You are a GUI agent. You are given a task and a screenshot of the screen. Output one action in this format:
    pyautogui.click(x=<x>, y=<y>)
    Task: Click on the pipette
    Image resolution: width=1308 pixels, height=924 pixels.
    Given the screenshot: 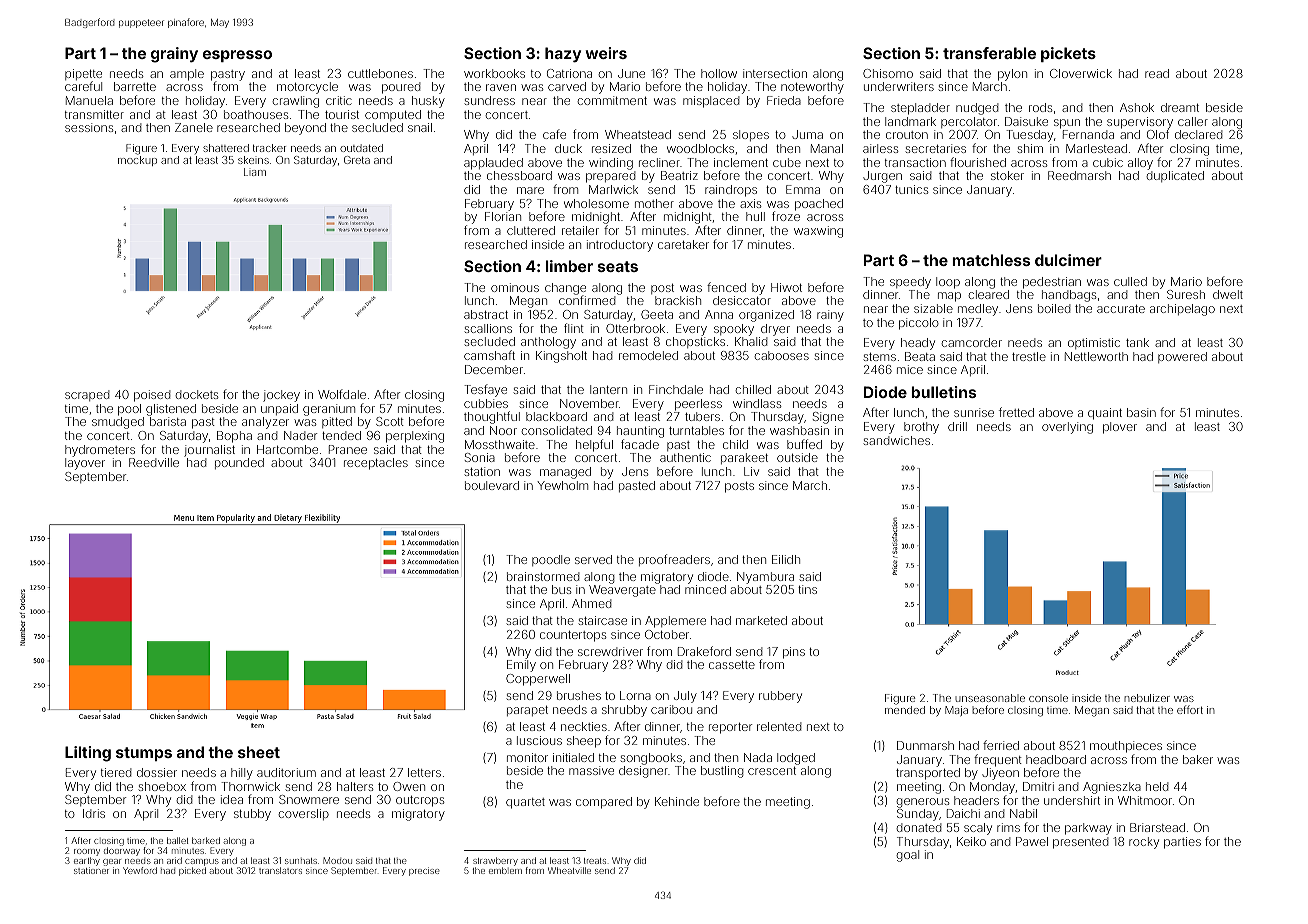 What is the action you would take?
    pyautogui.click(x=83, y=75)
